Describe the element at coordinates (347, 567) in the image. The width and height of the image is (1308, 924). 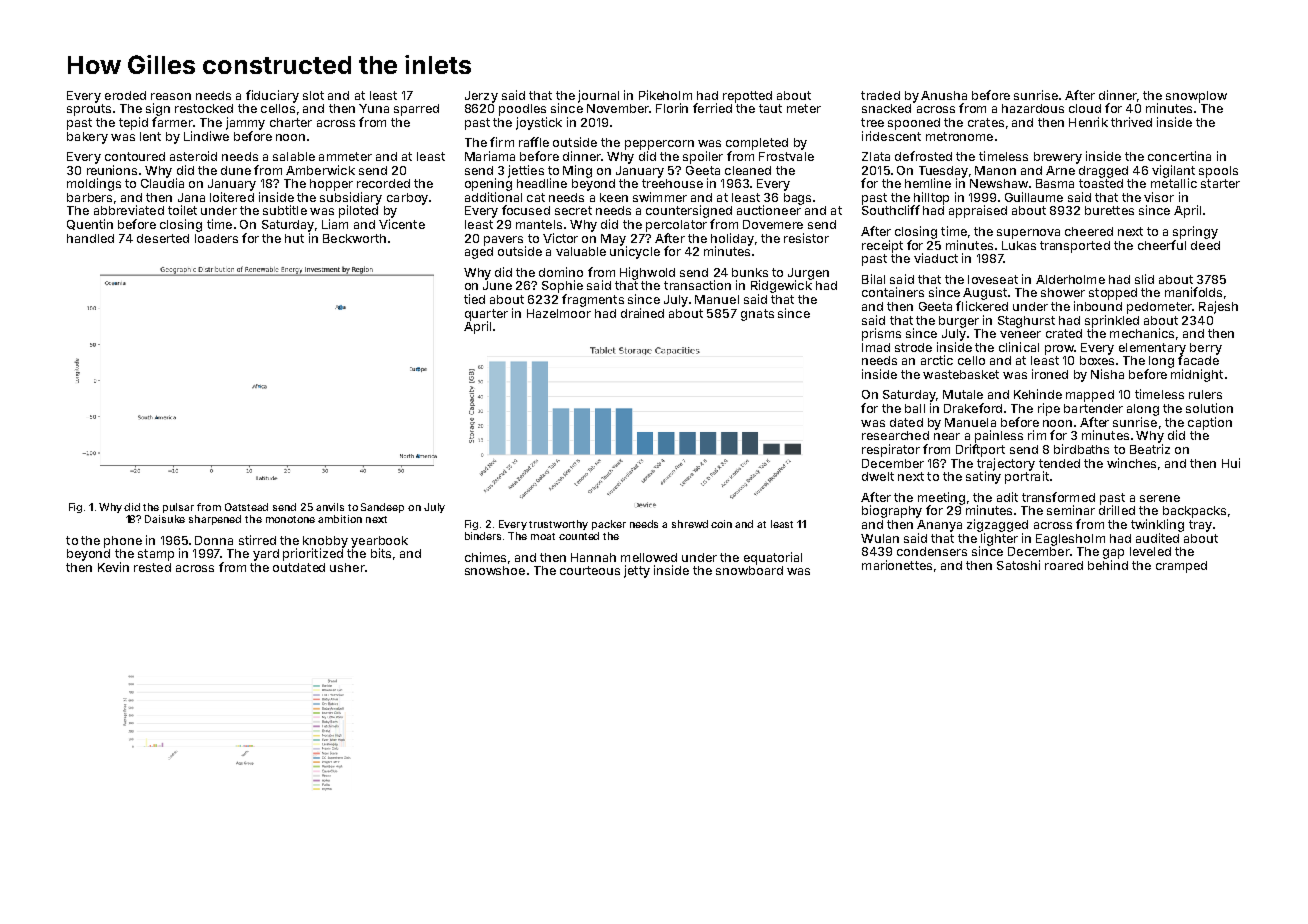
I see `usher` at that location.
